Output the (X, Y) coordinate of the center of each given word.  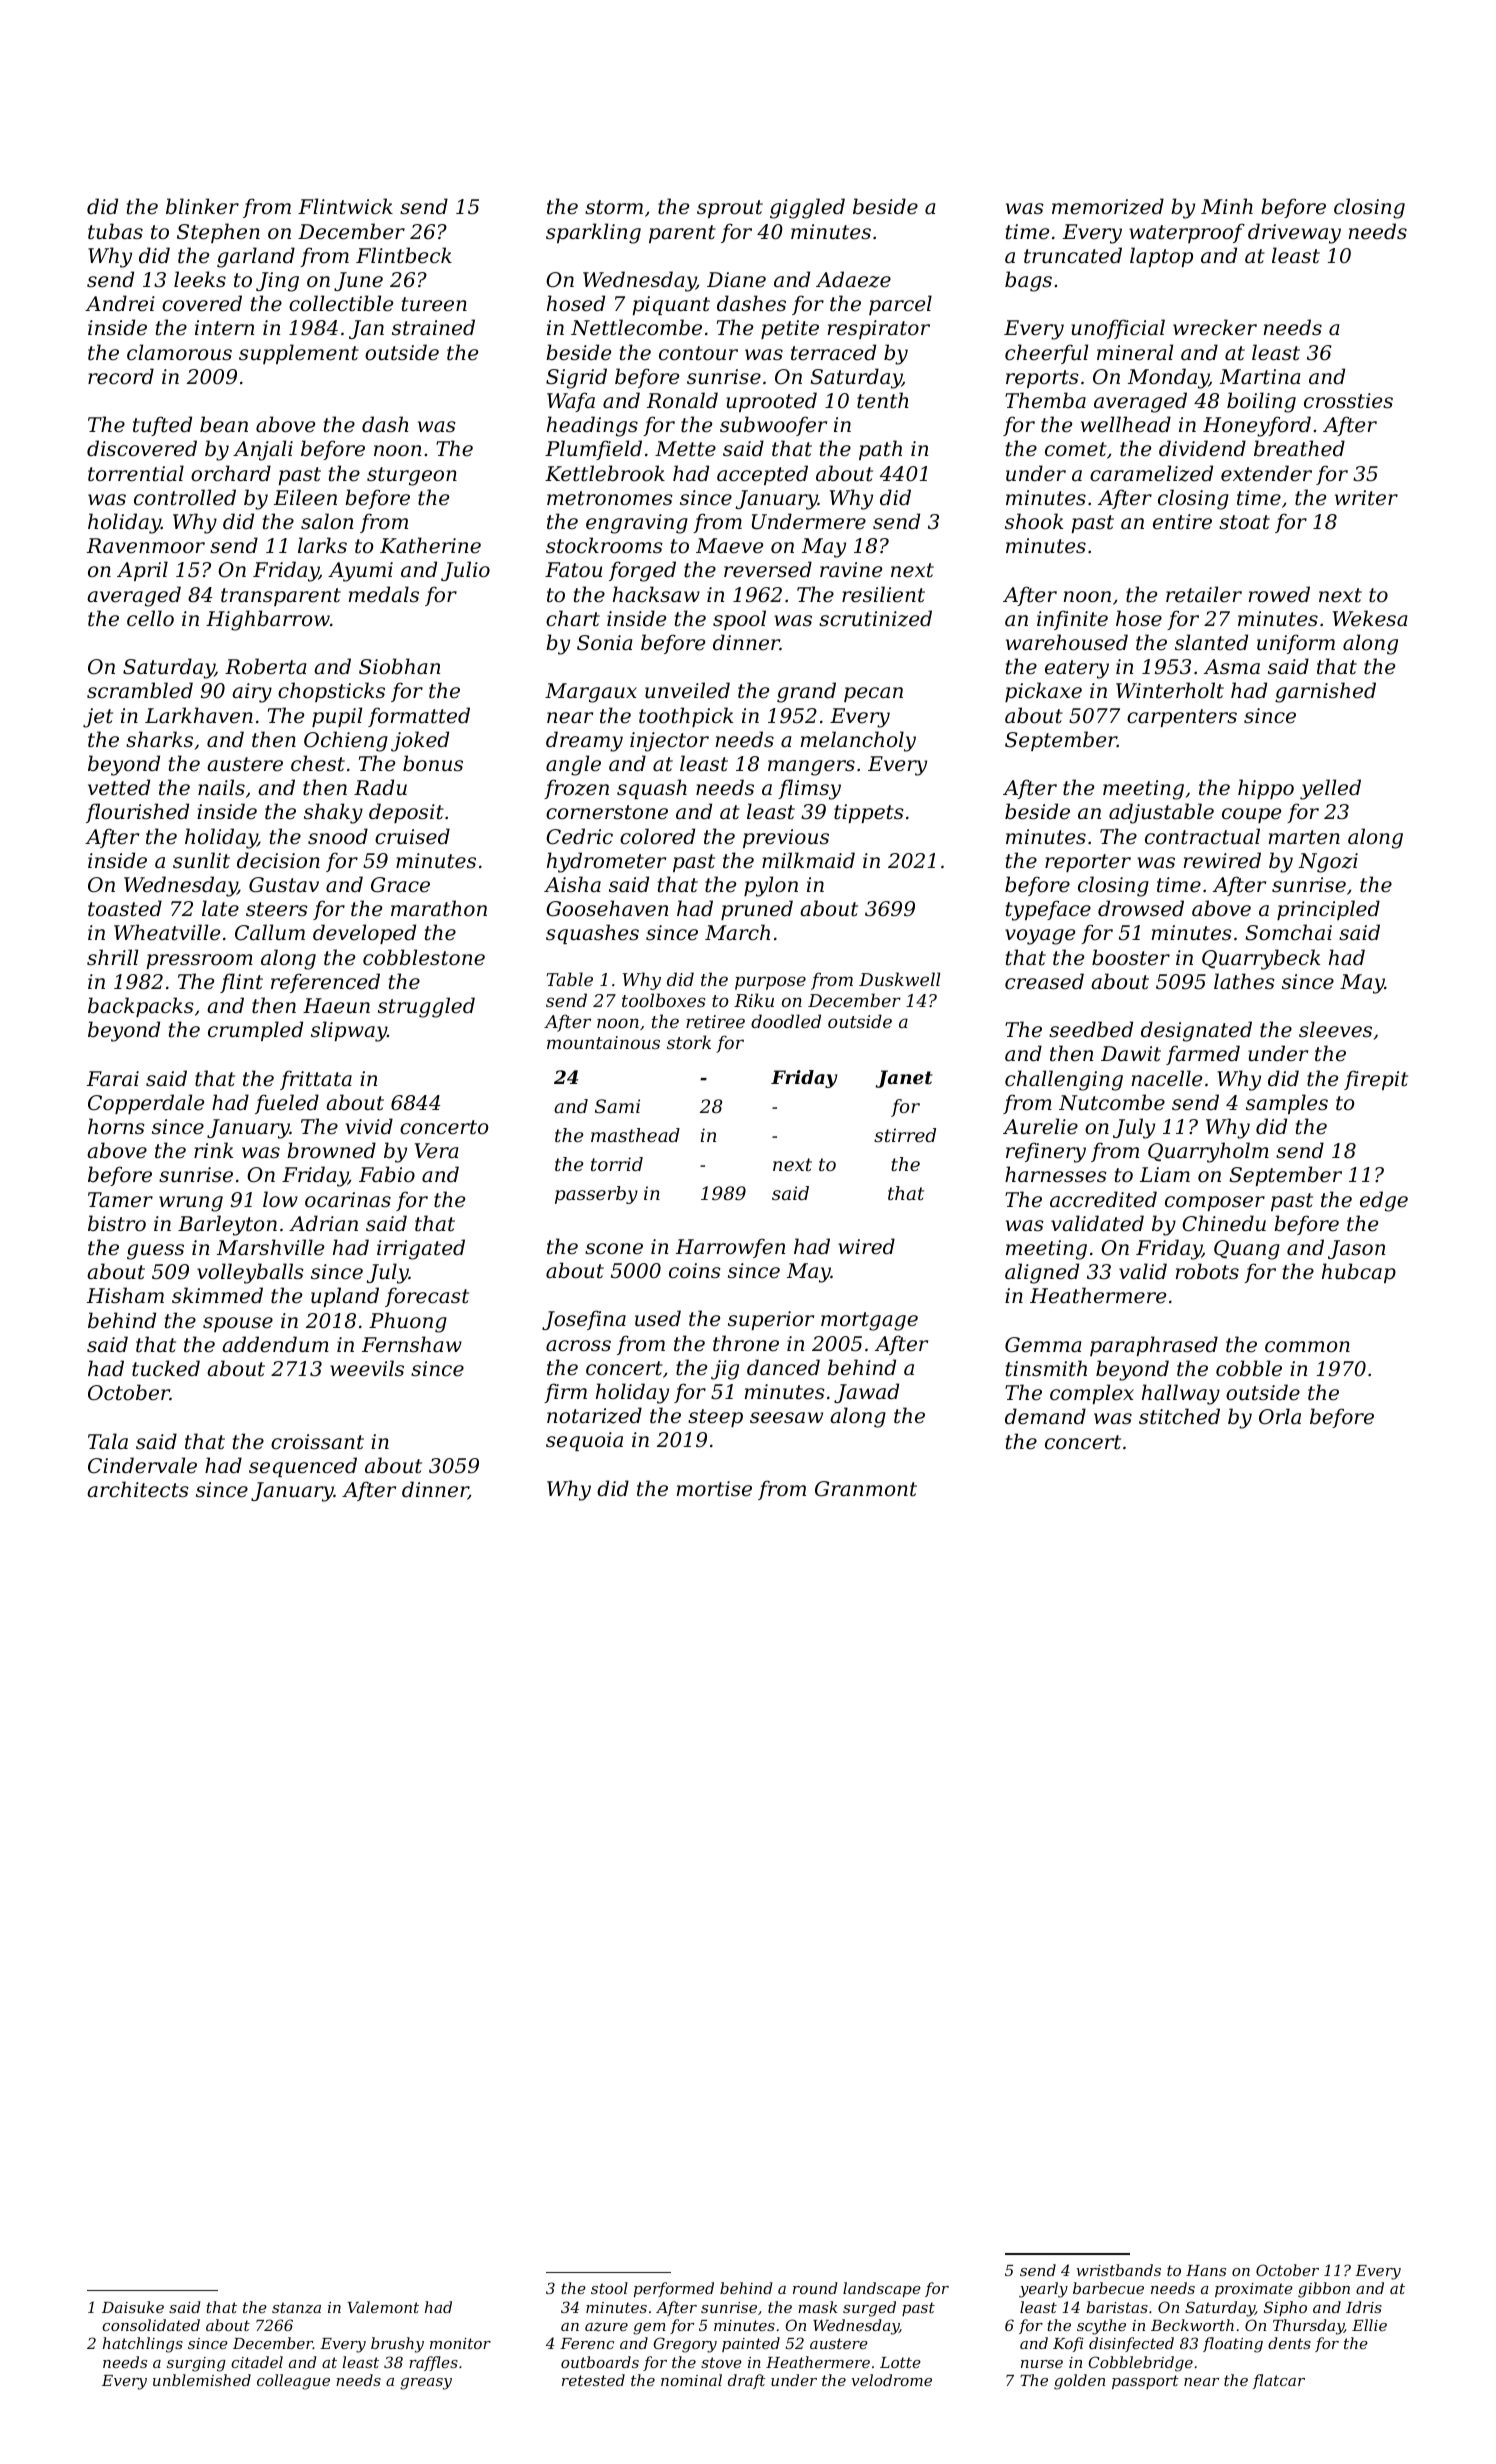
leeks (200, 279)
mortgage (869, 1321)
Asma (1232, 666)
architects (138, 1489)
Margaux (591, 693)
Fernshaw (412, 1344)
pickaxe (1043, 692)
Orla (1280, 1416)
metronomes (610, 498)
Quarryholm (1208, 1152)
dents (1289, 2343)
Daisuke (133, 2307)
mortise (714, 1489)
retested (593, 2380)
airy (252, 693)
